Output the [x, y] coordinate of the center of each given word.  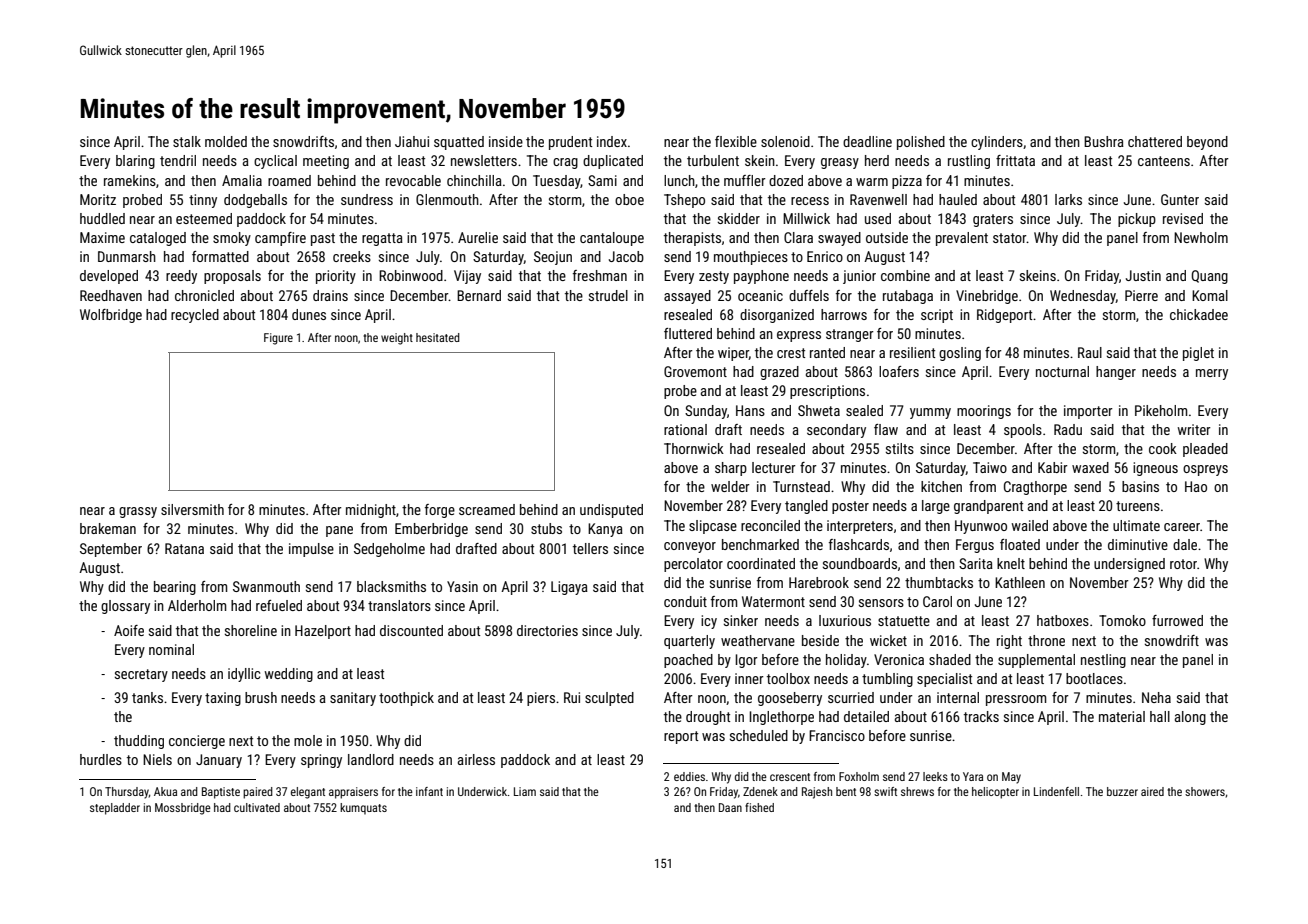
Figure [278, 339]
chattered [1155, 141]
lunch [679, 180]
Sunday [706, 412]
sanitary [353, 699]
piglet [1198, 354]
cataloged [158, 239]
